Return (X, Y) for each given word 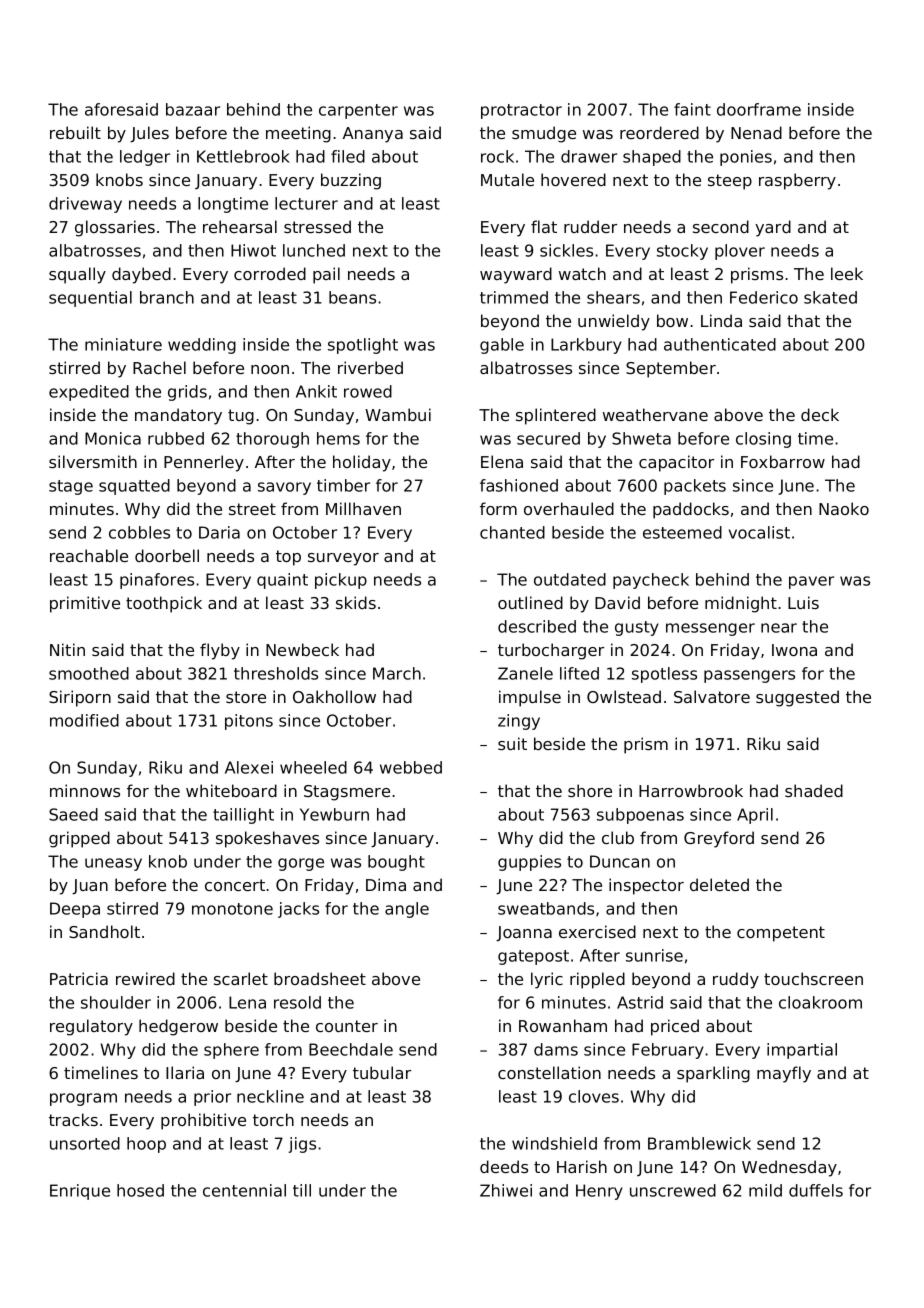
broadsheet (320, 978)
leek (847, 273)
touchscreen (813, 978)
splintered (556, 416)
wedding (202, 346)
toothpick (164, 604)
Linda (721, 320)
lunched (314, 250)
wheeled (313, 767)
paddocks (691, 510)
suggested (797, 698)
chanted (512, 532)
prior (212, 1098)
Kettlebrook (243, 156)
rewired (145, 978)
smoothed (89, 673)
